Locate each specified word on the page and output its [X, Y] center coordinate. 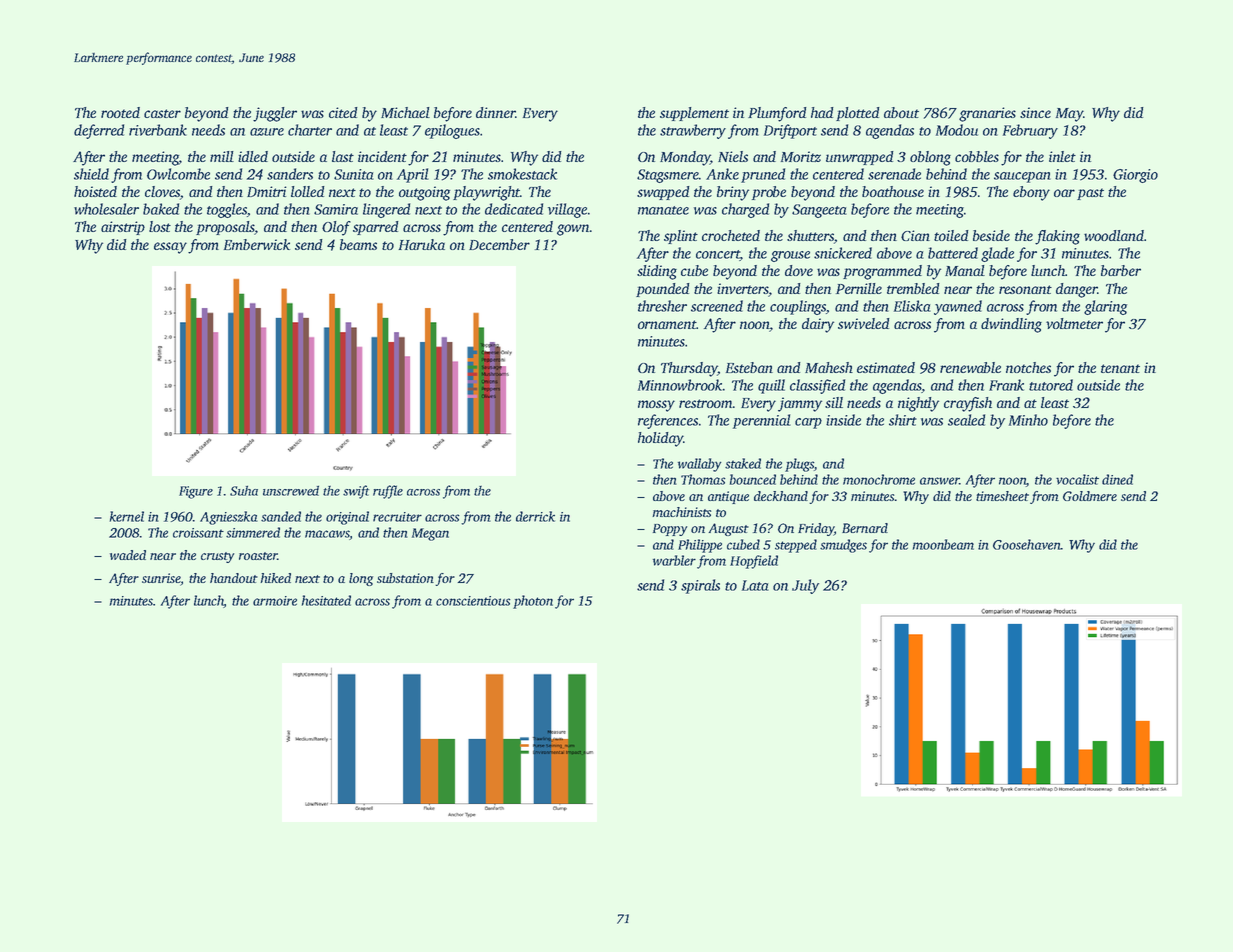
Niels [733, 156]
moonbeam [943, 544]
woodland [1114, 235]
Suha [244, 491]
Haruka [422, 244]
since [1035, 112]
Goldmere [1090, 496]
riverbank [158, 130]
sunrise [161, 578]
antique [728, 497]
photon [533, 602]
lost [160, 226]
